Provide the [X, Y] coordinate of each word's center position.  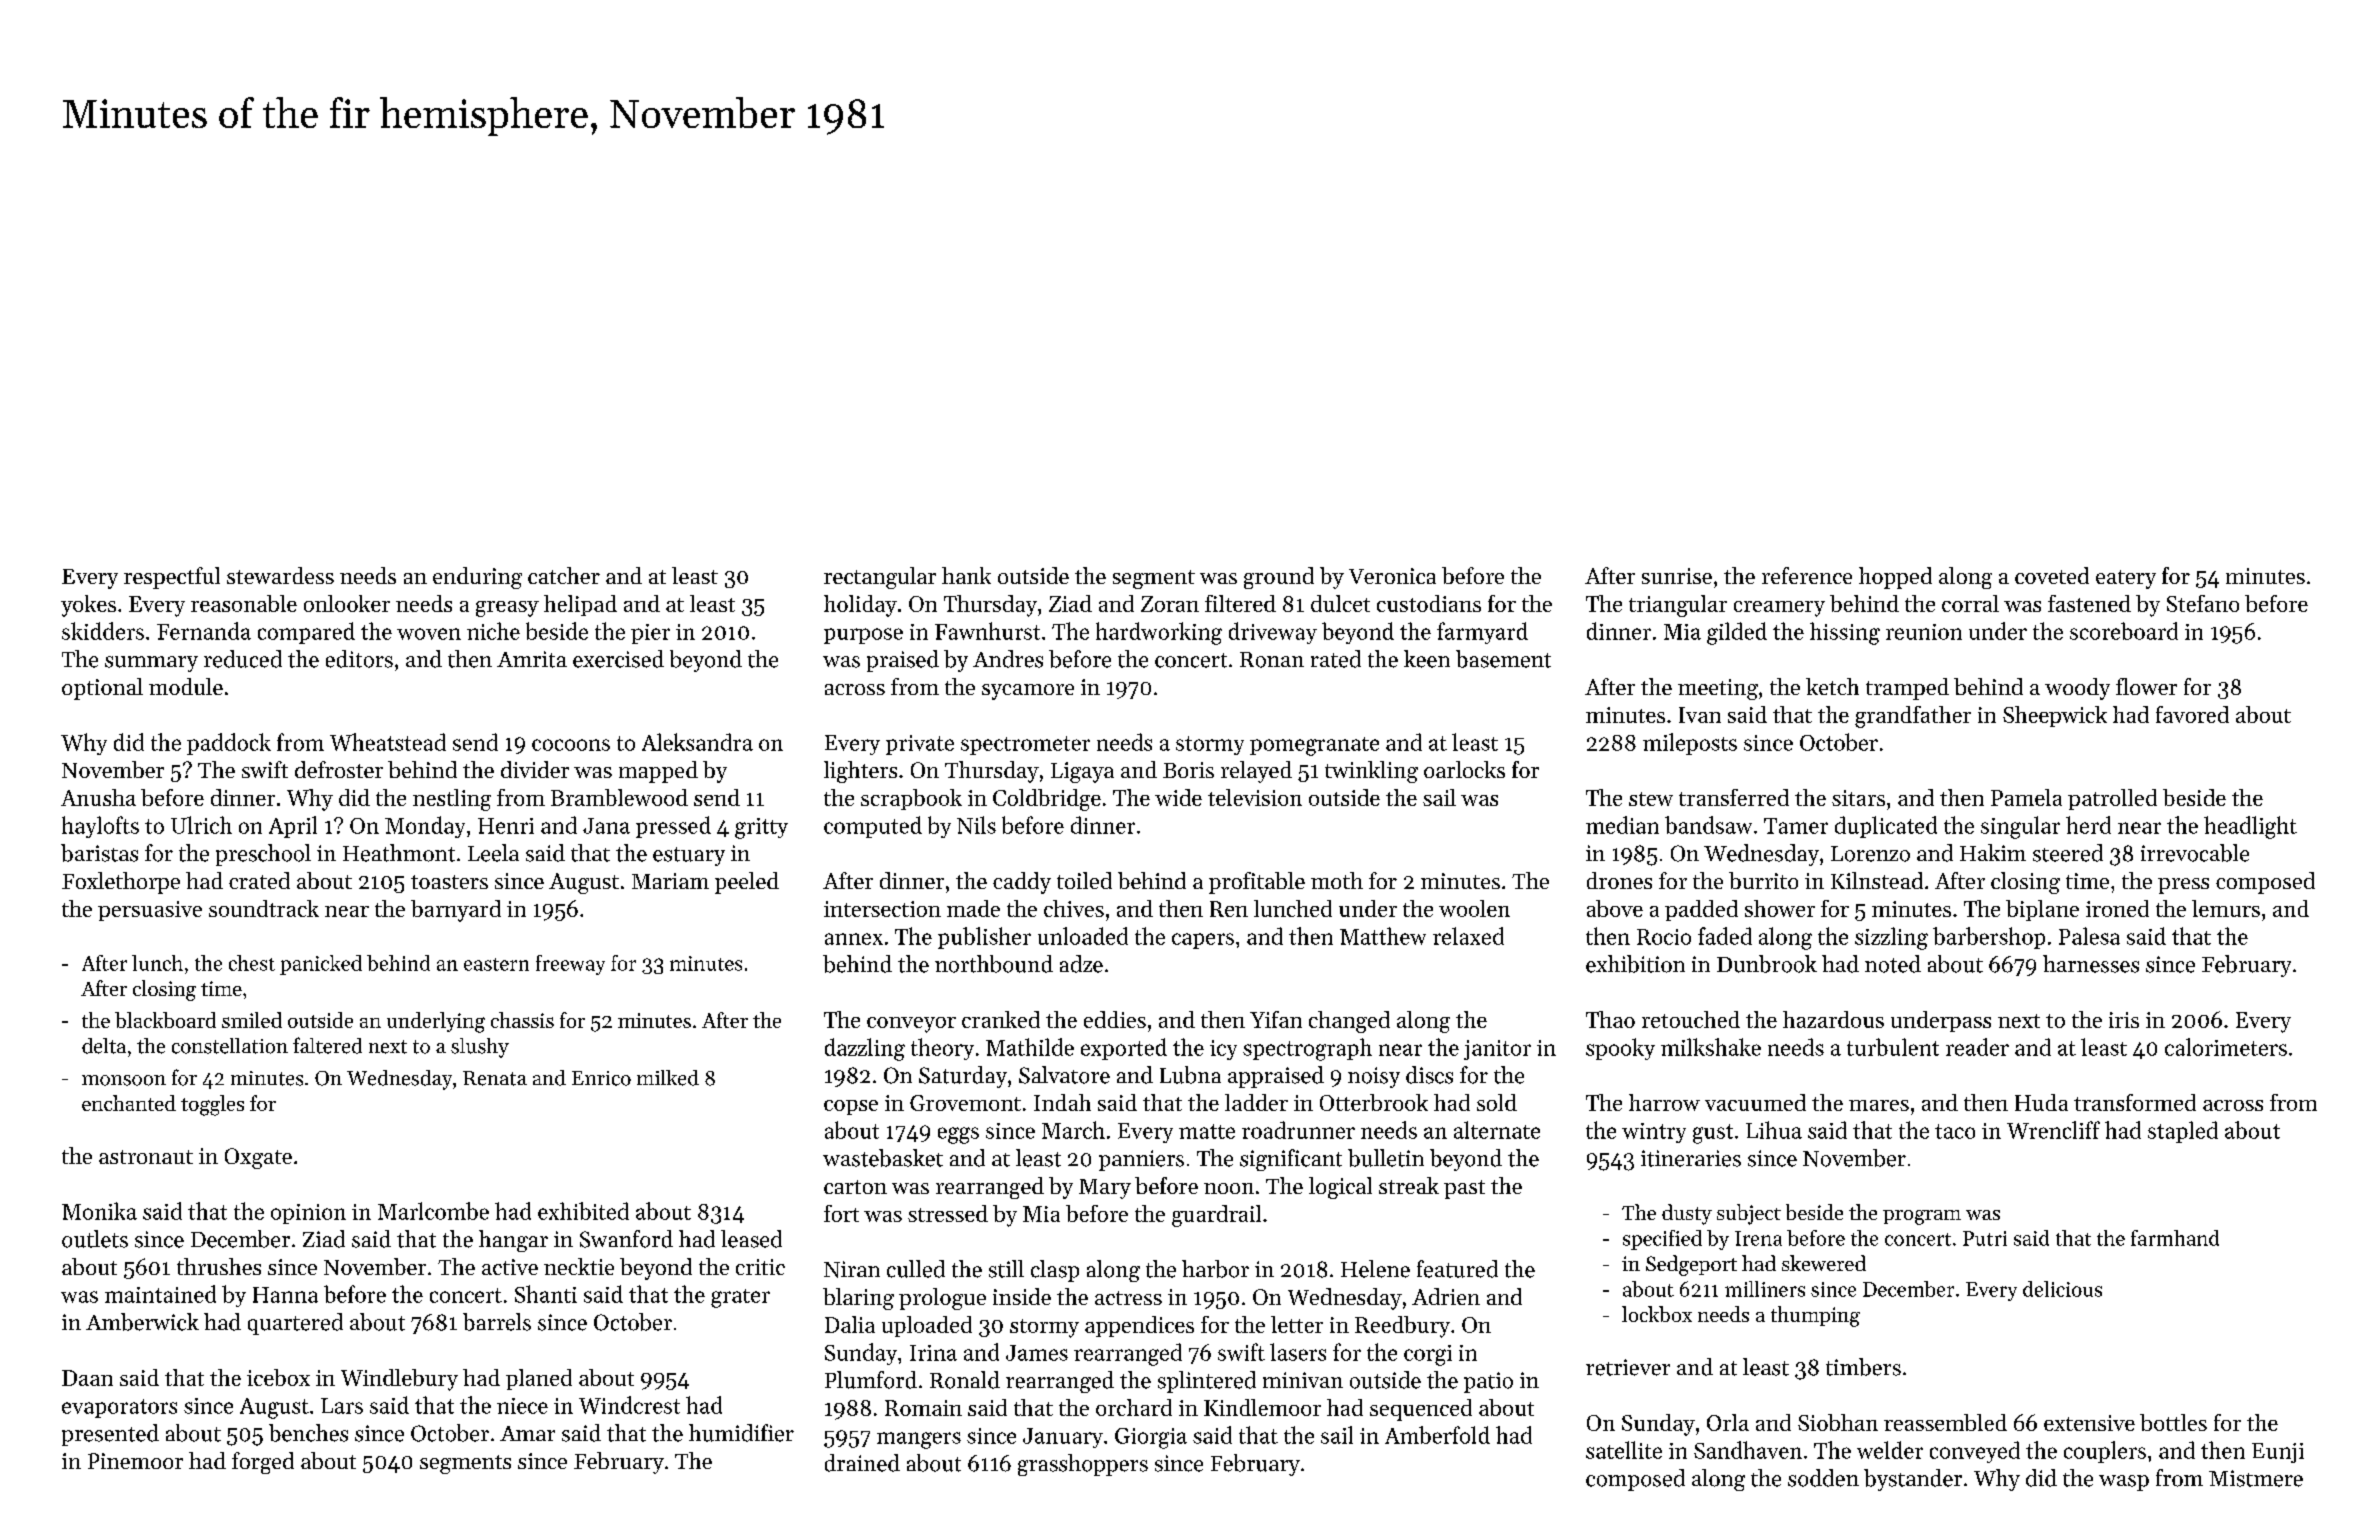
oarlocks [1464, 769]
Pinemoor [135, 1461]
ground [1279, 578]
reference [1807, 575]
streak [1409, 1185]
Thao [1610, 1019]
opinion [308, 1214]
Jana [606, 826]
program [1922, 1217]
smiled [252, 1020]
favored [2192, 714]
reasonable [244, 603]
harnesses [2091, 964]
